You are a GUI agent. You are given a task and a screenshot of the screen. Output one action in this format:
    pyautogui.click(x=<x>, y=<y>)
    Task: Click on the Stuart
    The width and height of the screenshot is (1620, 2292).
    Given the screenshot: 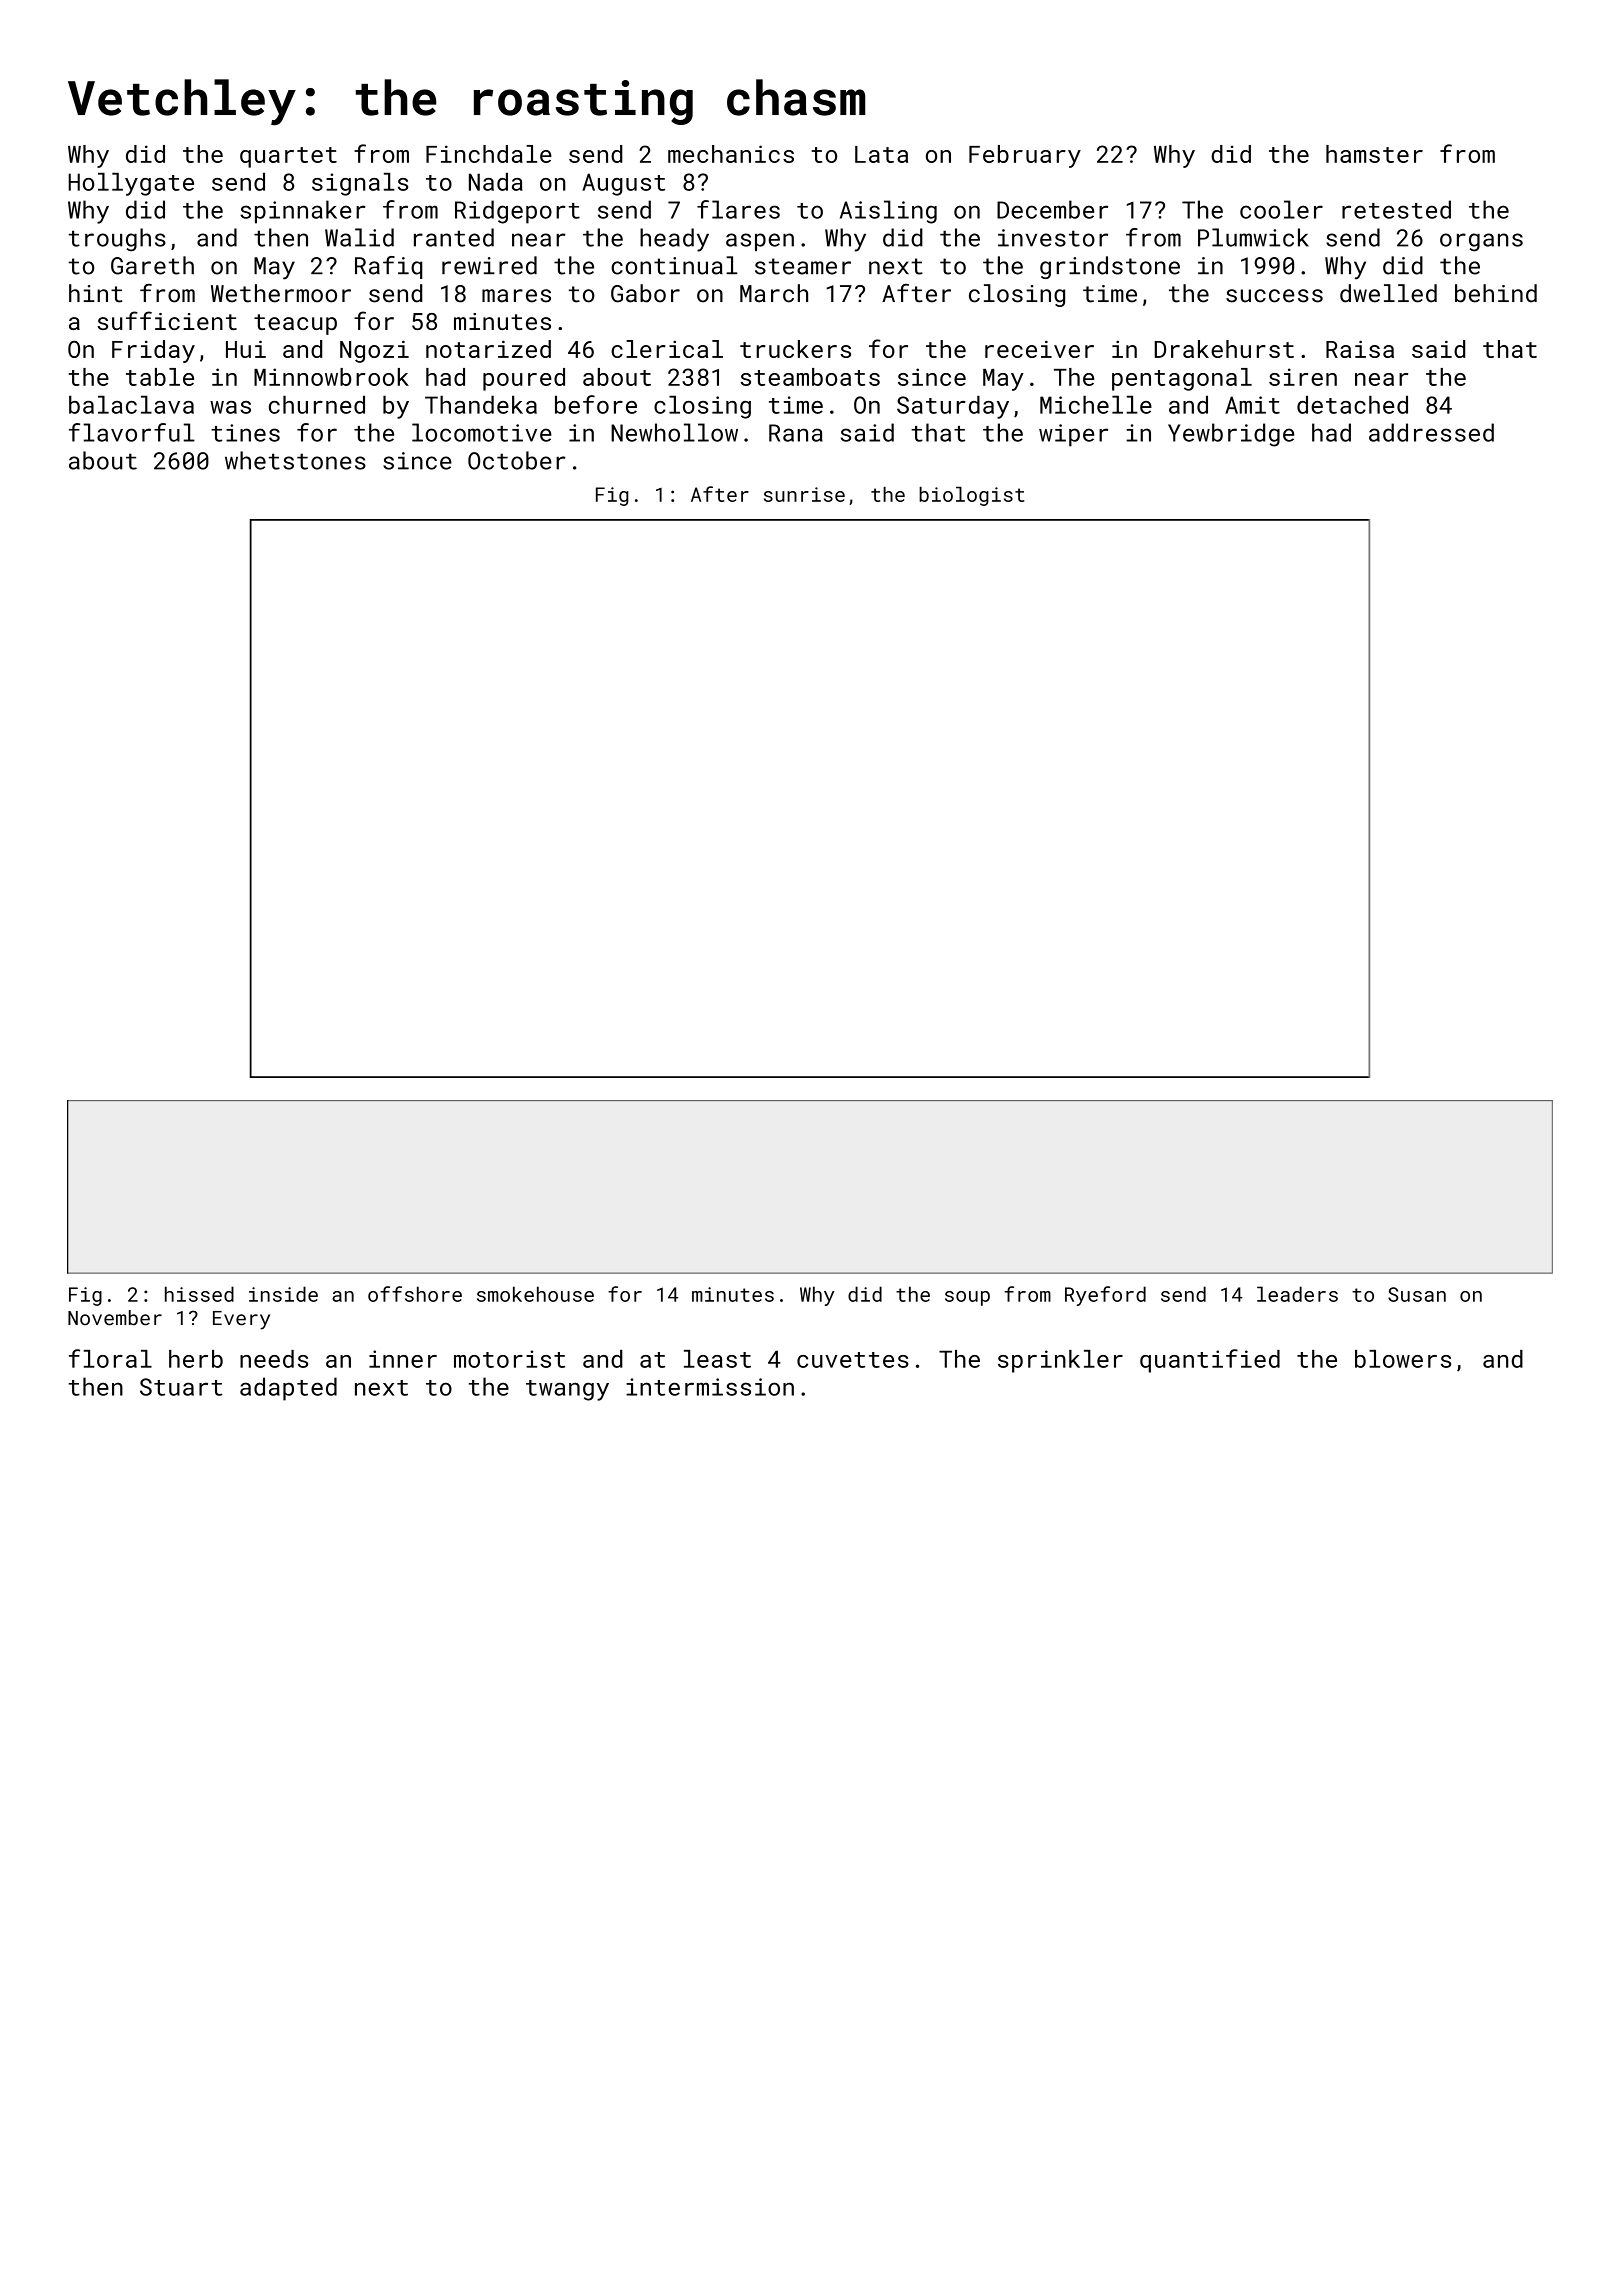 What is the action you would take?
    pyautogui.click(x=181, y=1387)
